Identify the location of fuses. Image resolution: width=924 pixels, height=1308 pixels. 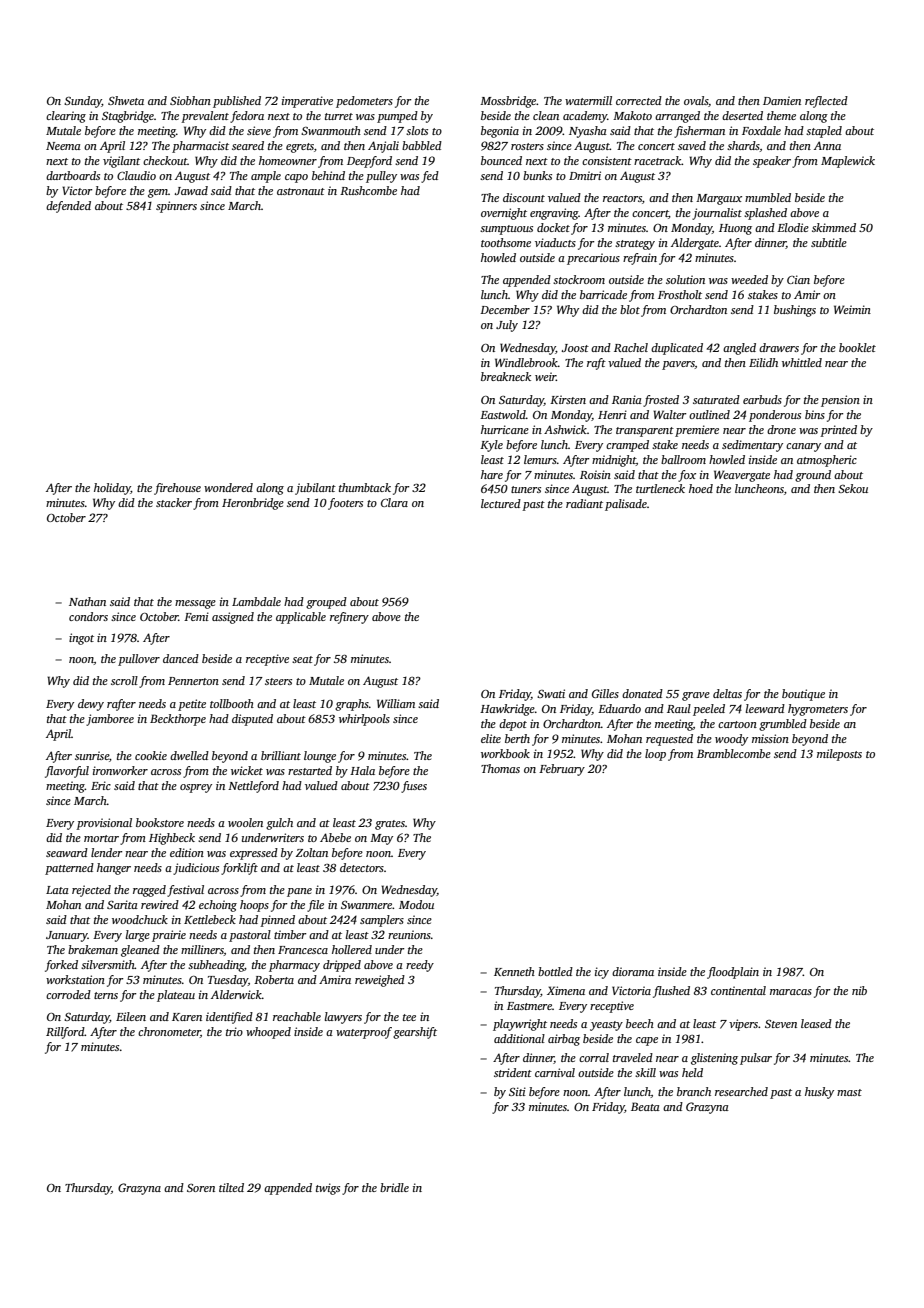
(414, 787).
